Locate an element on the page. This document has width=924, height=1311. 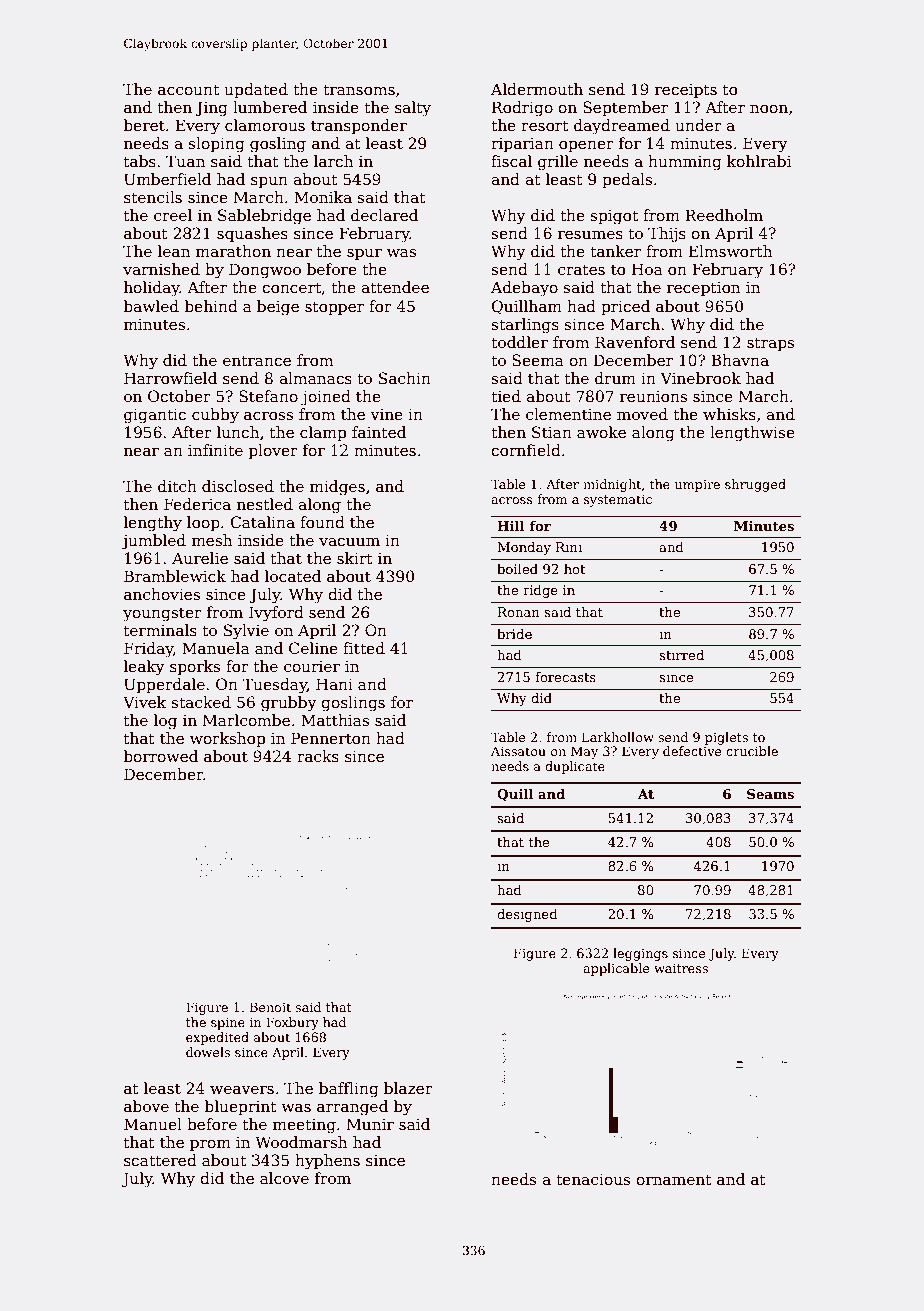
Vivek is located at coordinates (144, 702).
